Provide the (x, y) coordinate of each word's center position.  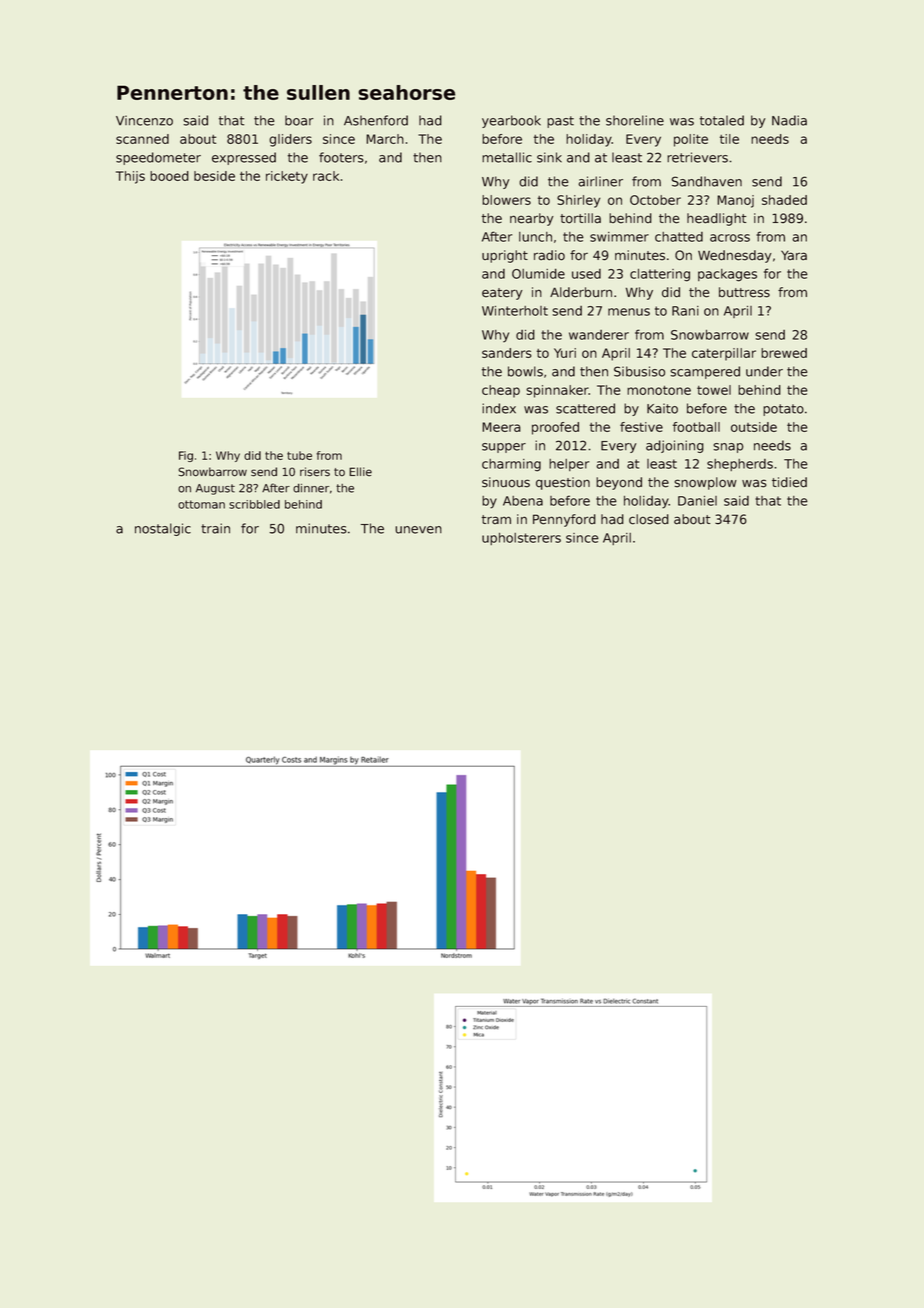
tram (496, 520)
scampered (705, 372)
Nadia (789, 120)
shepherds (740, 465)
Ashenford (376, 120)
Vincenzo (144, 120)
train (215, 528)
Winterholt (515, 311)
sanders (507, 353)
